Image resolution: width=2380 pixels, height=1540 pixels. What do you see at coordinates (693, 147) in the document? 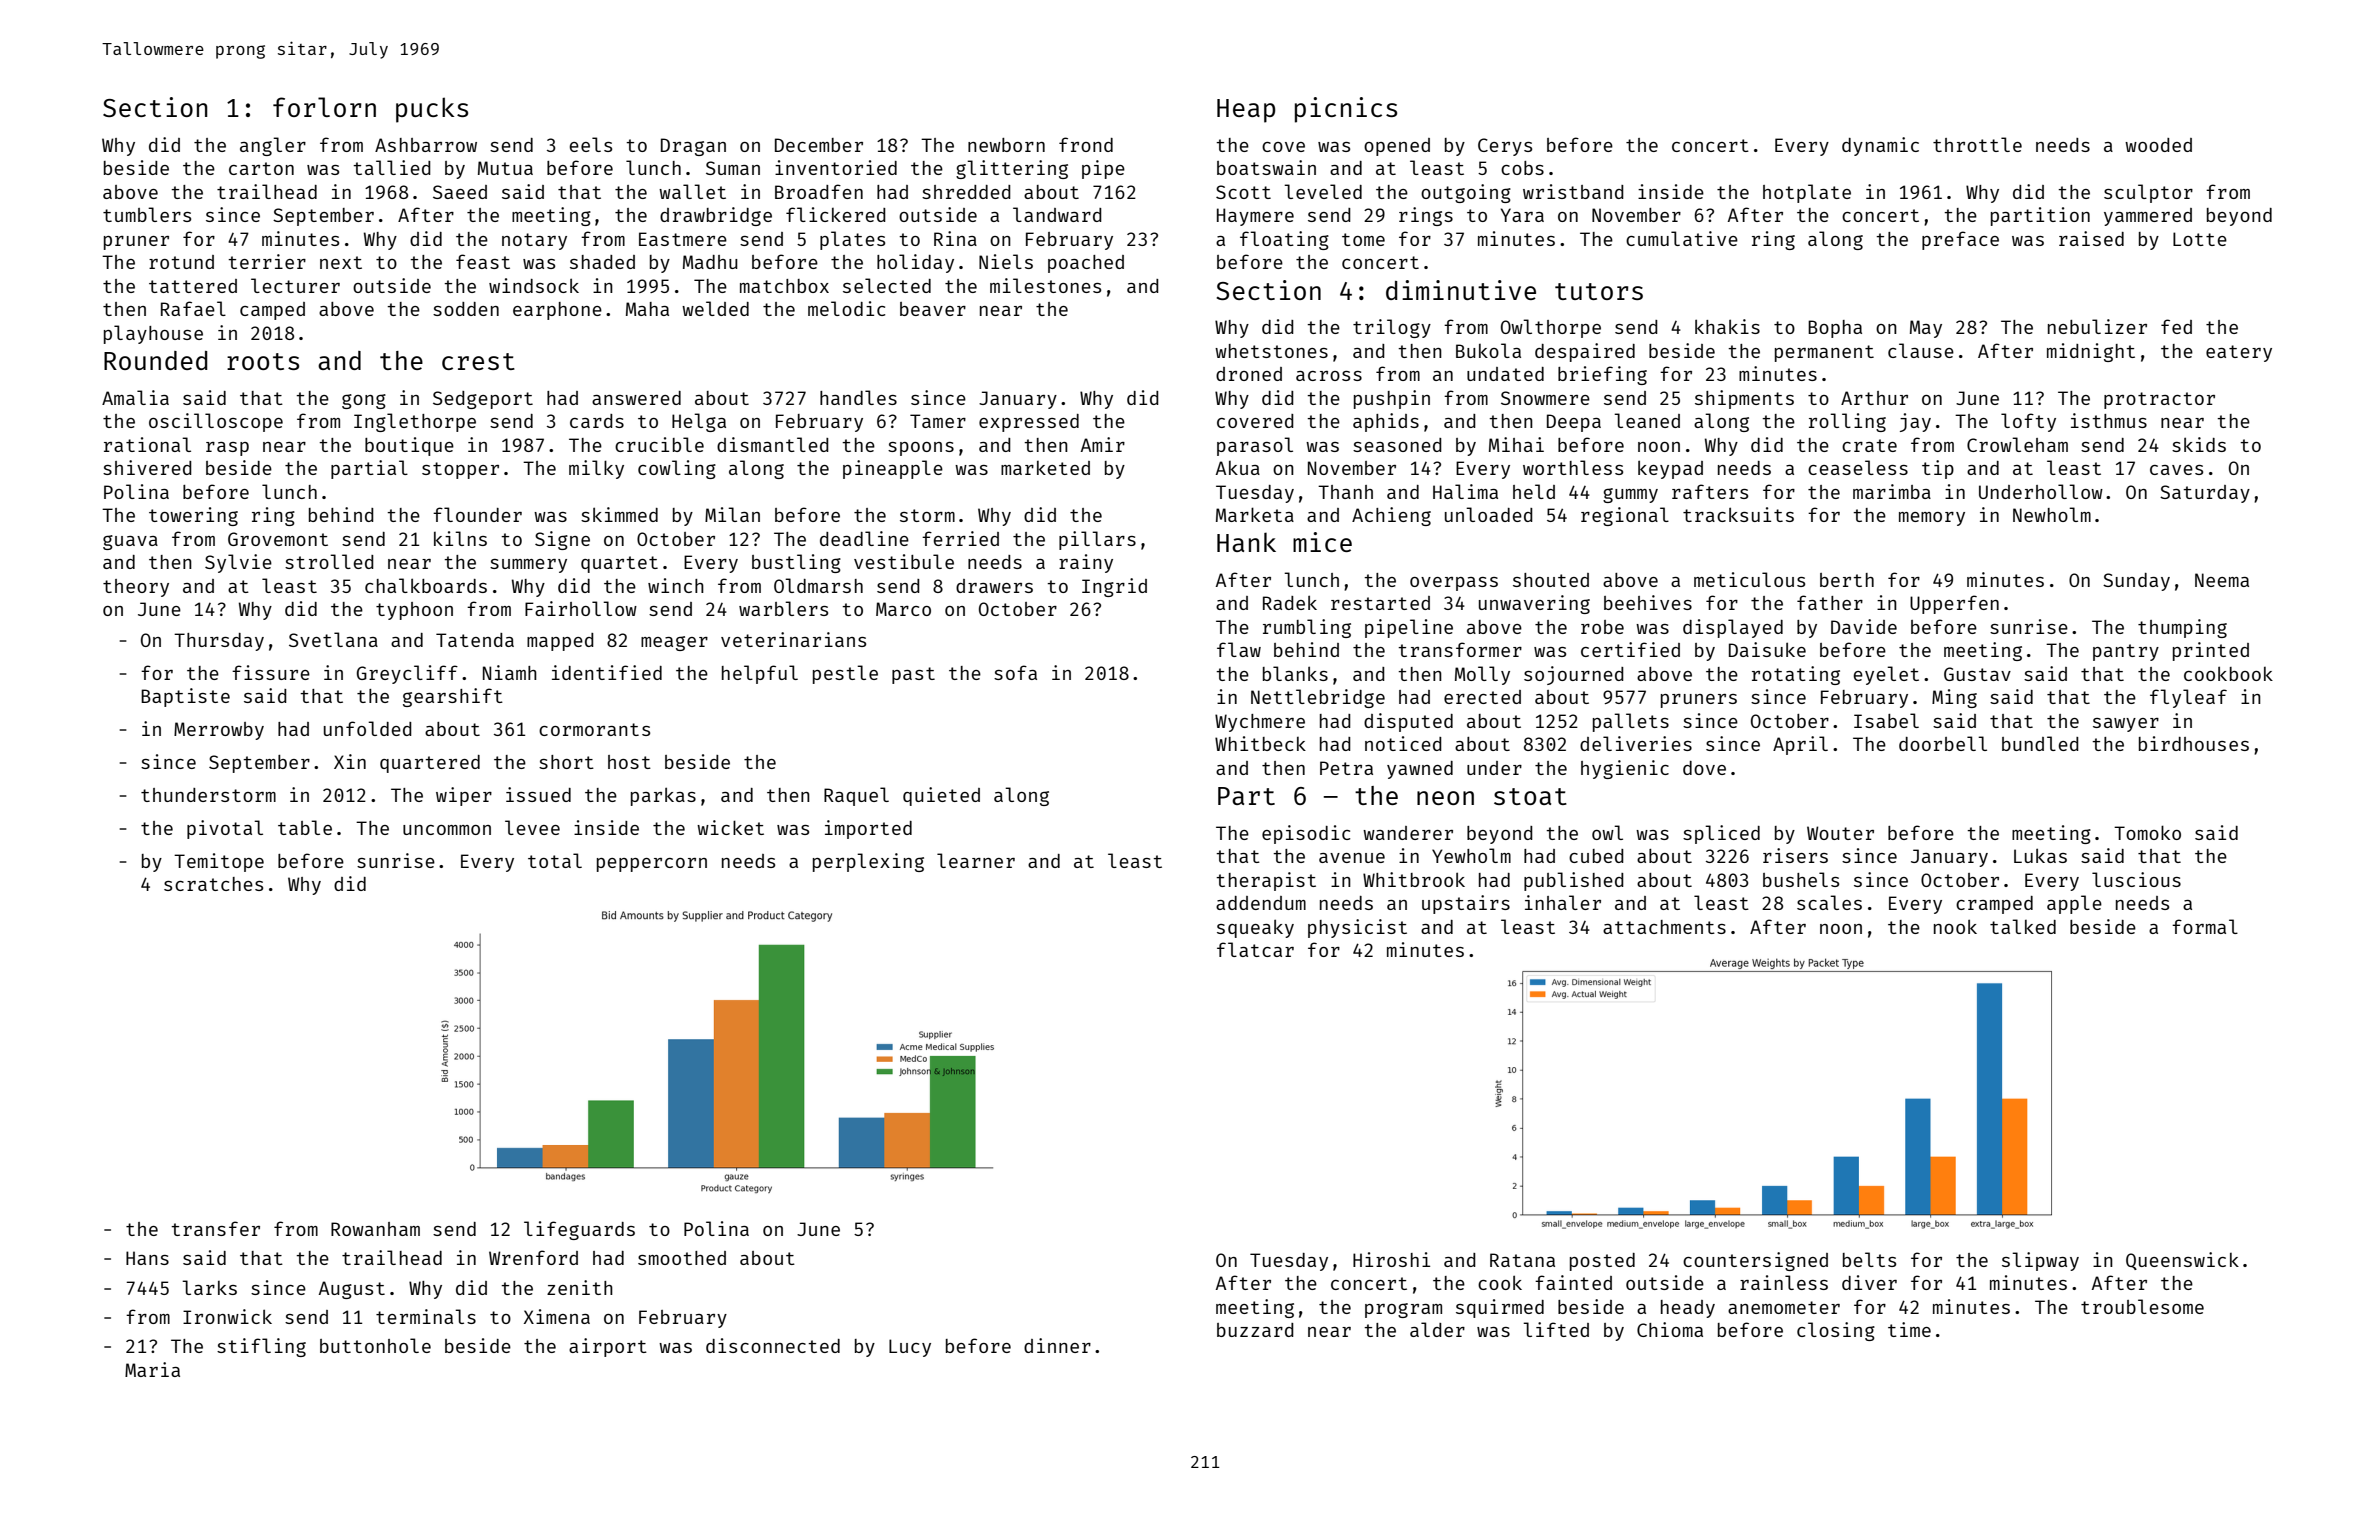
I see `Dragan` at bounding box center [693, 147].
